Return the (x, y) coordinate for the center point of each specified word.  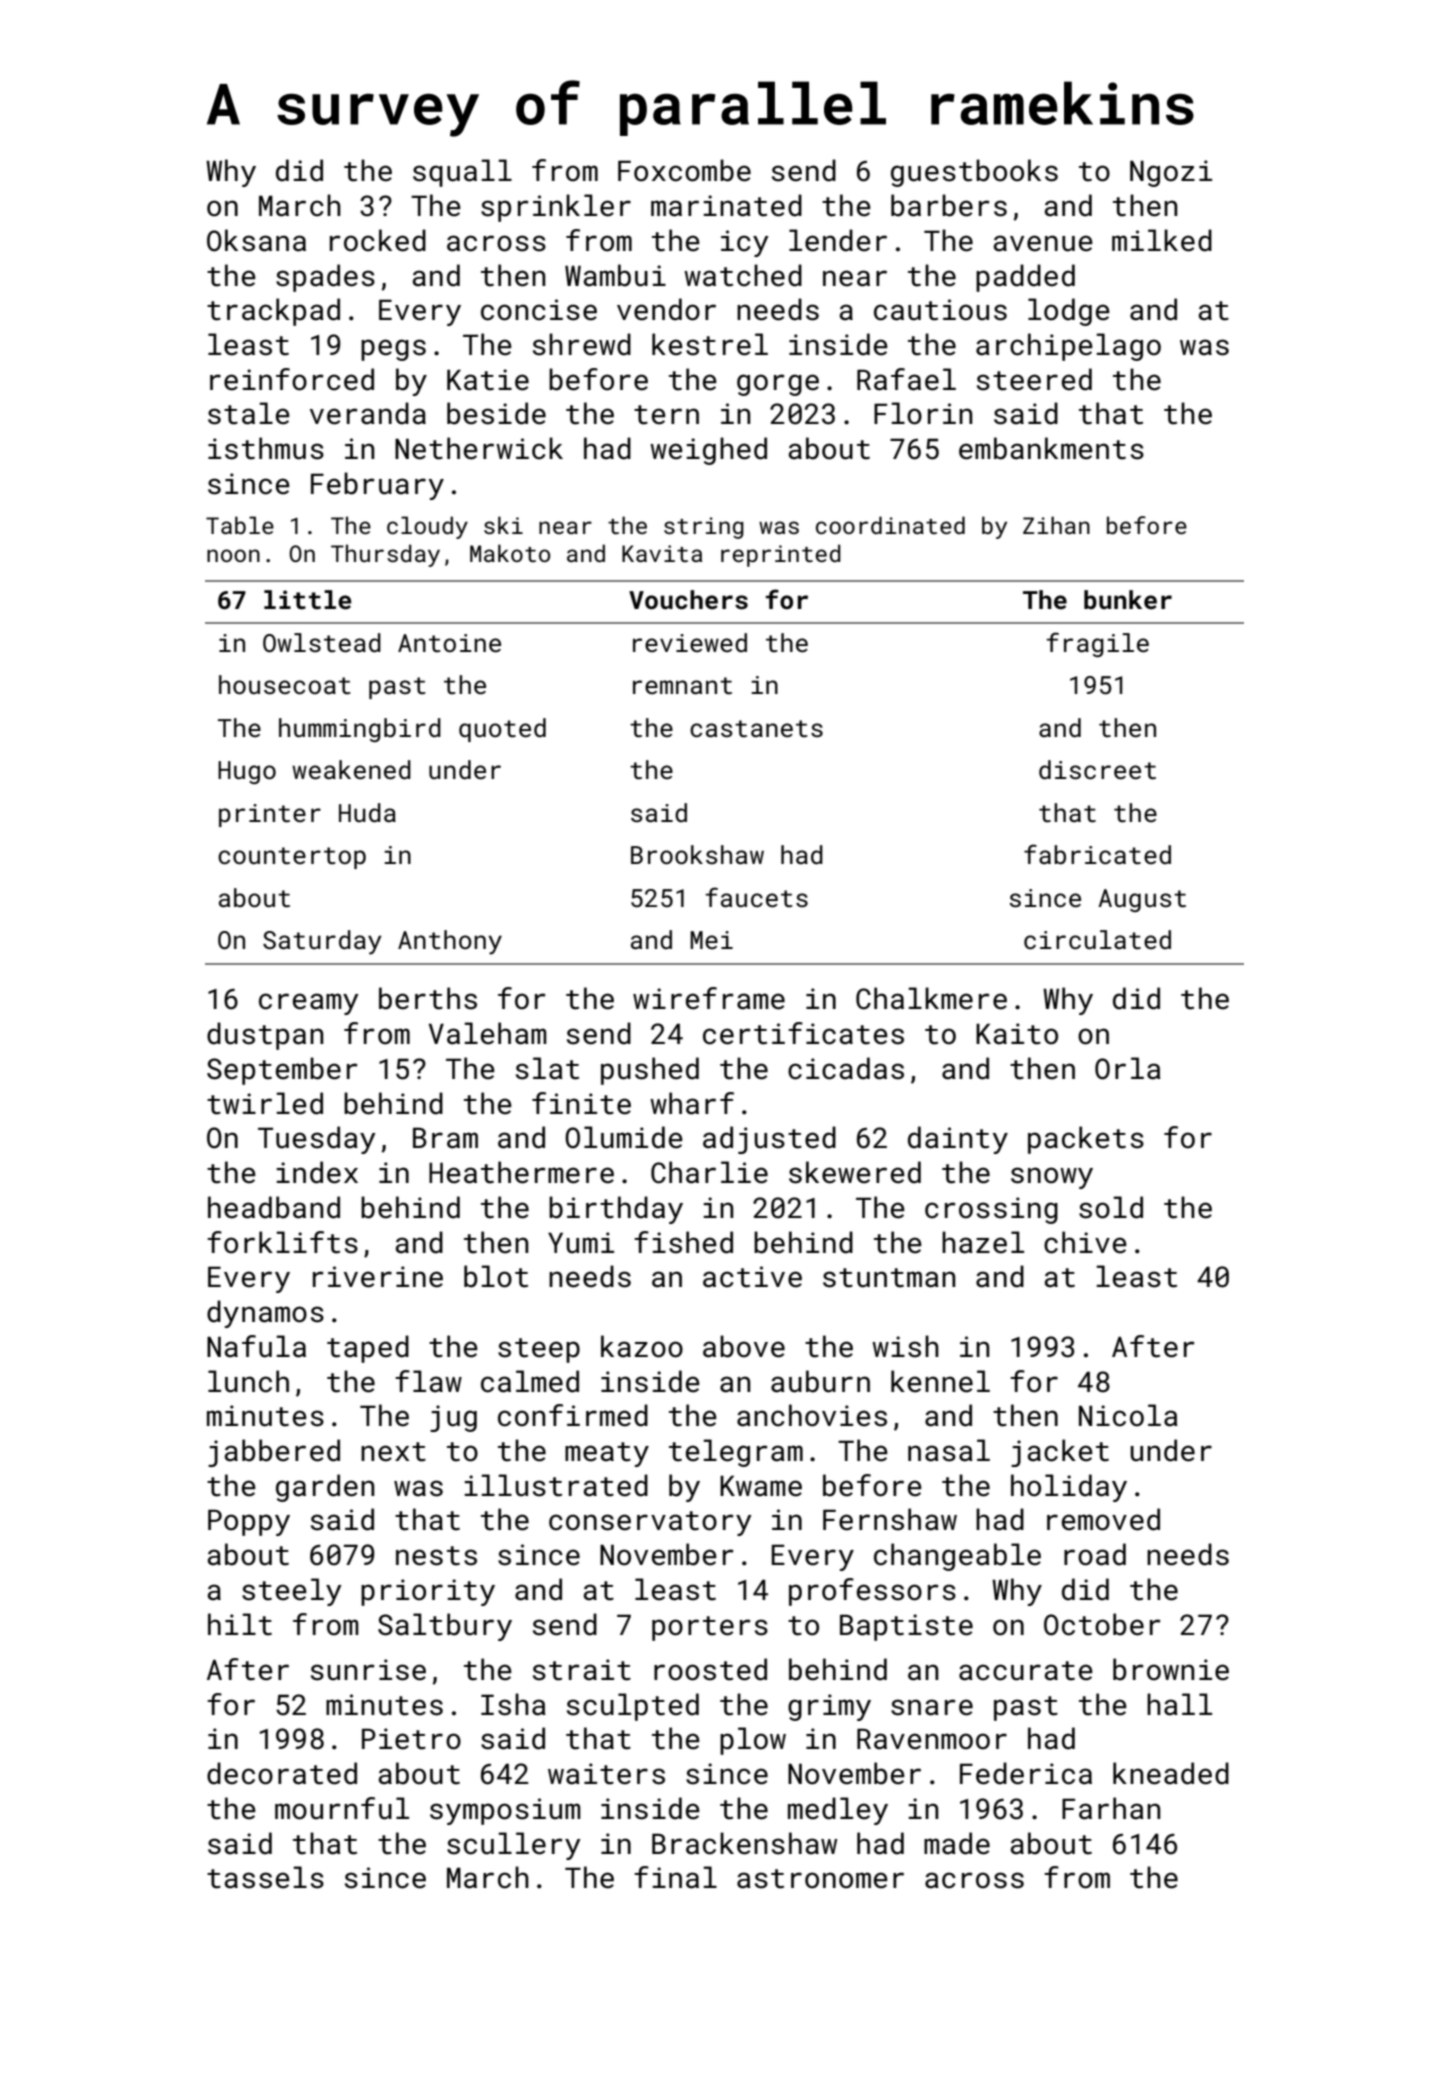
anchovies (812, 1415)
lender (838, 240)
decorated (282, 1773)
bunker (1128, 600)
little (307, 600)
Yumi (581, 1243)
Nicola (1128, 1415)
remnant (682, 686)
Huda (367, 812)
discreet (1097, 770)
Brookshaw (697, 854)
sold (1111, 1207)
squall (462, 173)
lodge (1069, 312)
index (317, 1172)
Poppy (249, 1522)
